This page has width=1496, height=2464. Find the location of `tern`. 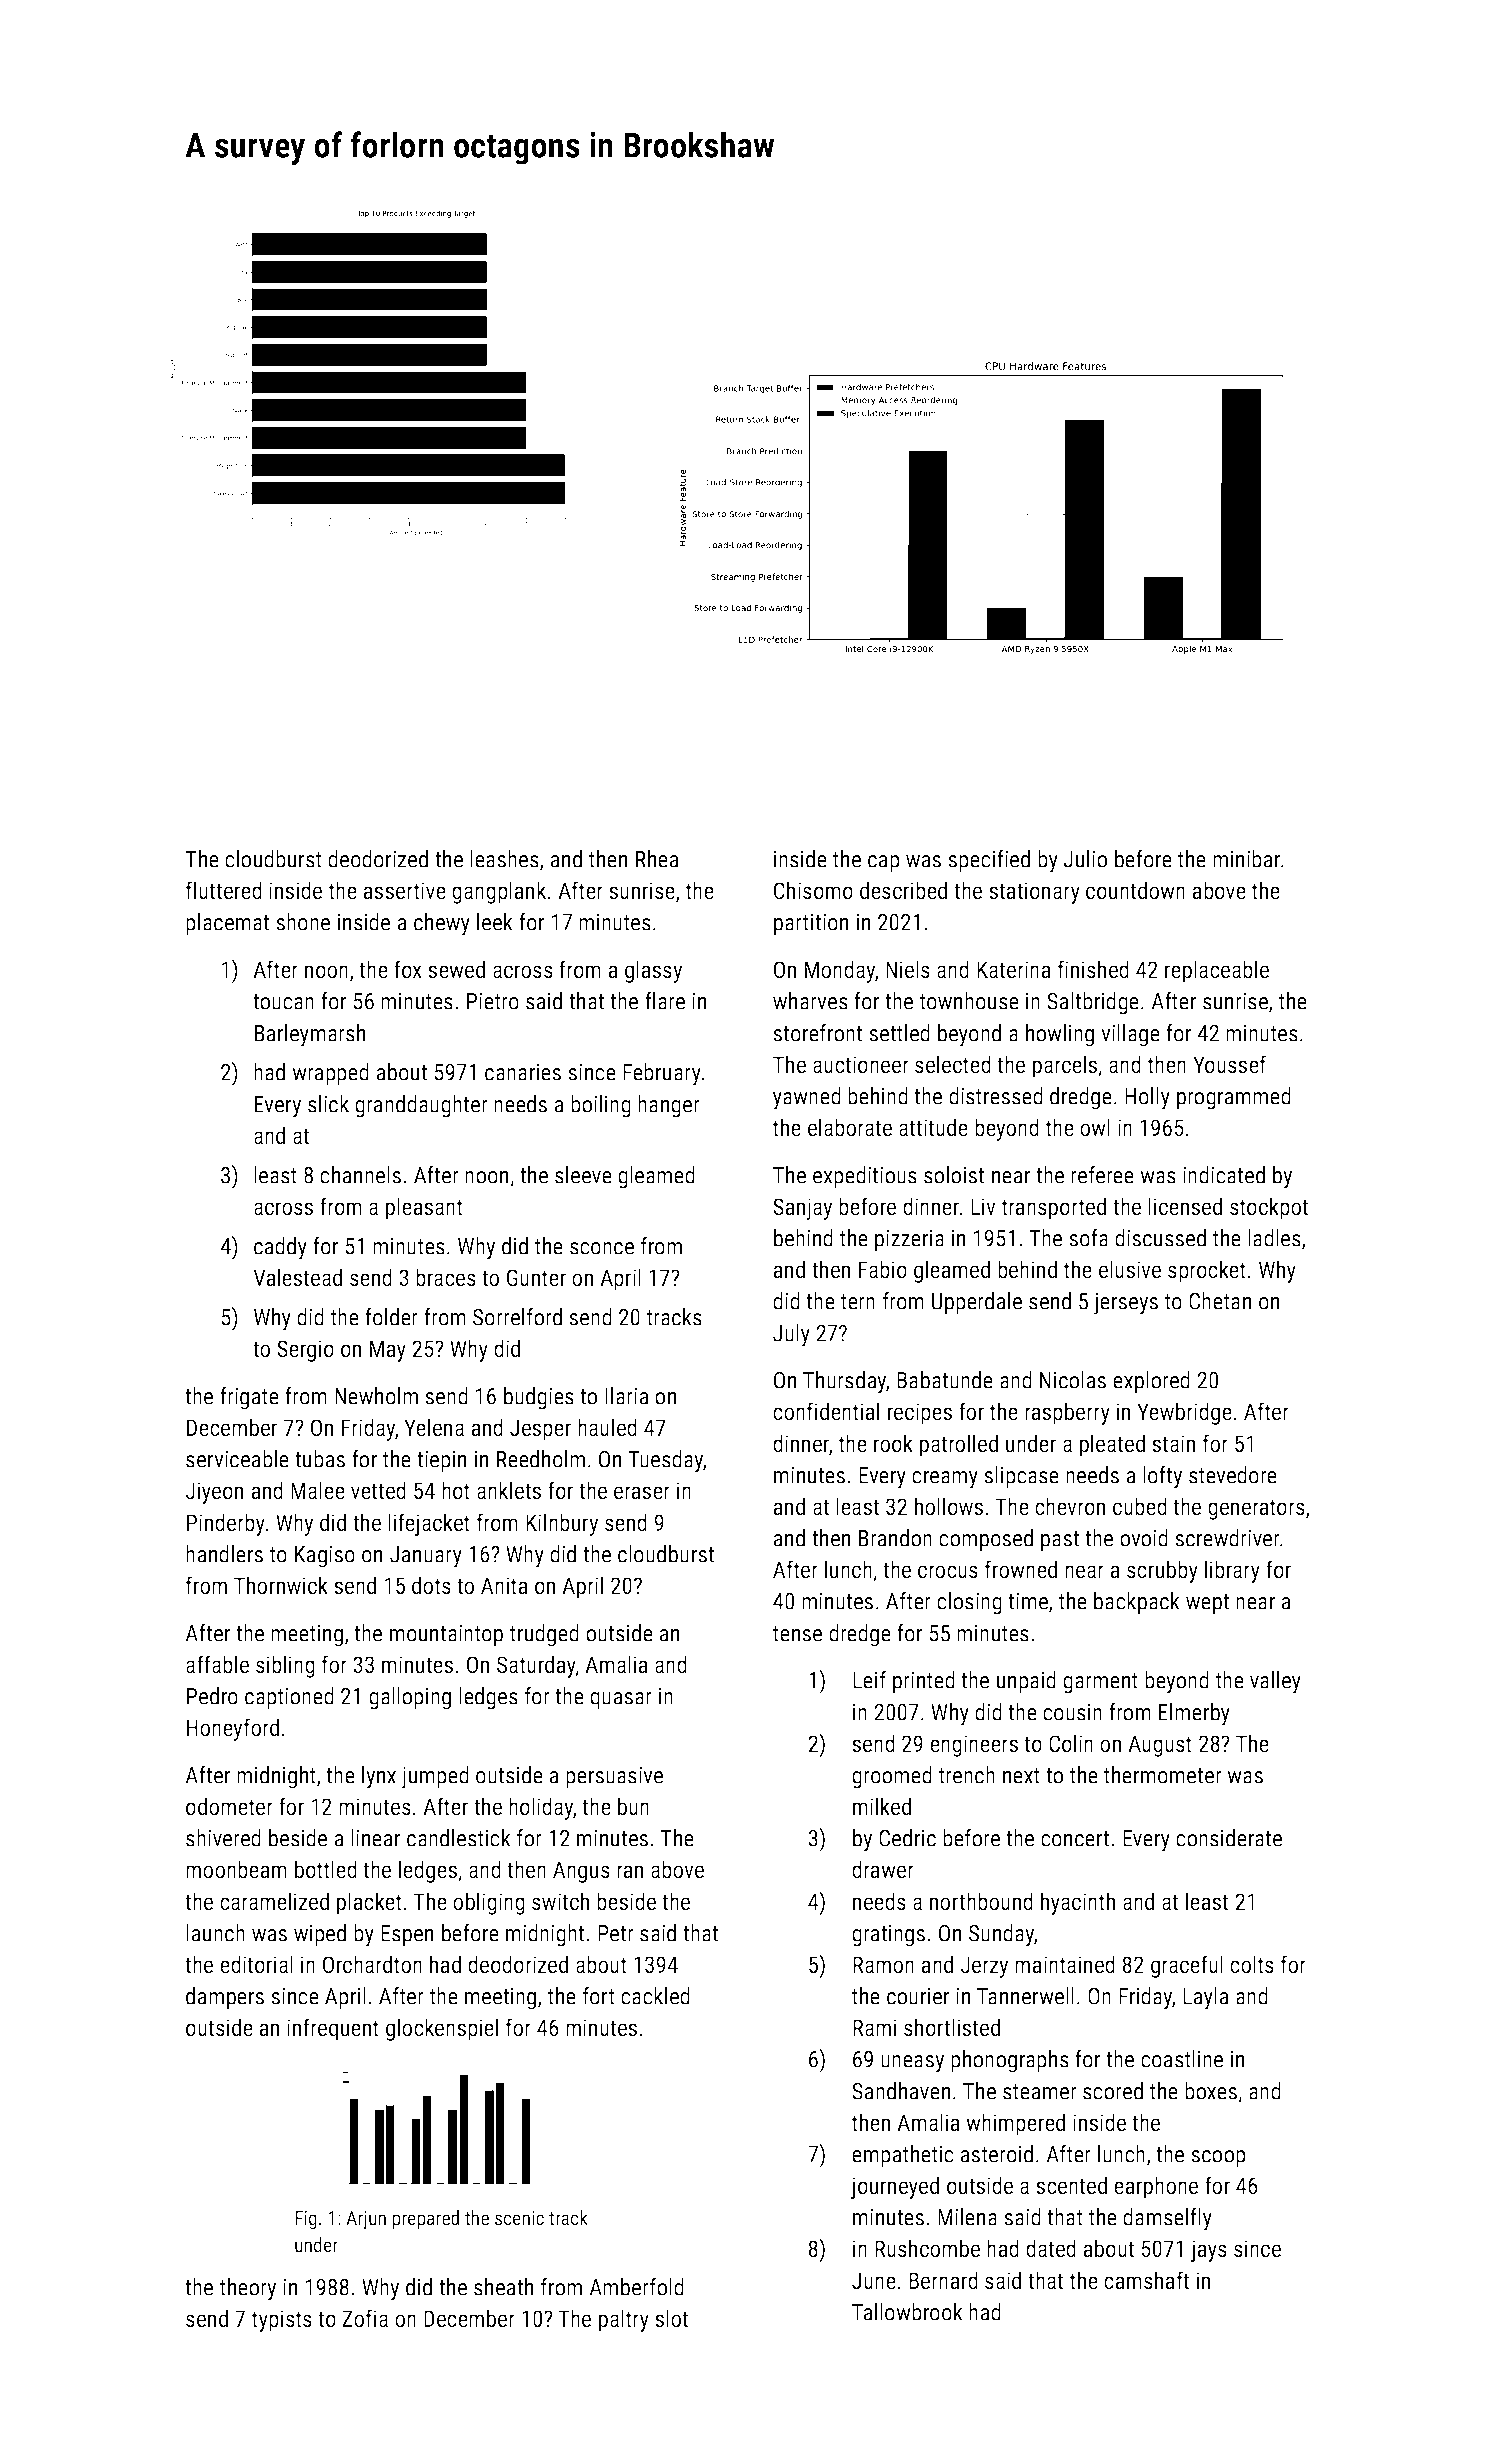

tern is located at coordinates (858, 1302).
